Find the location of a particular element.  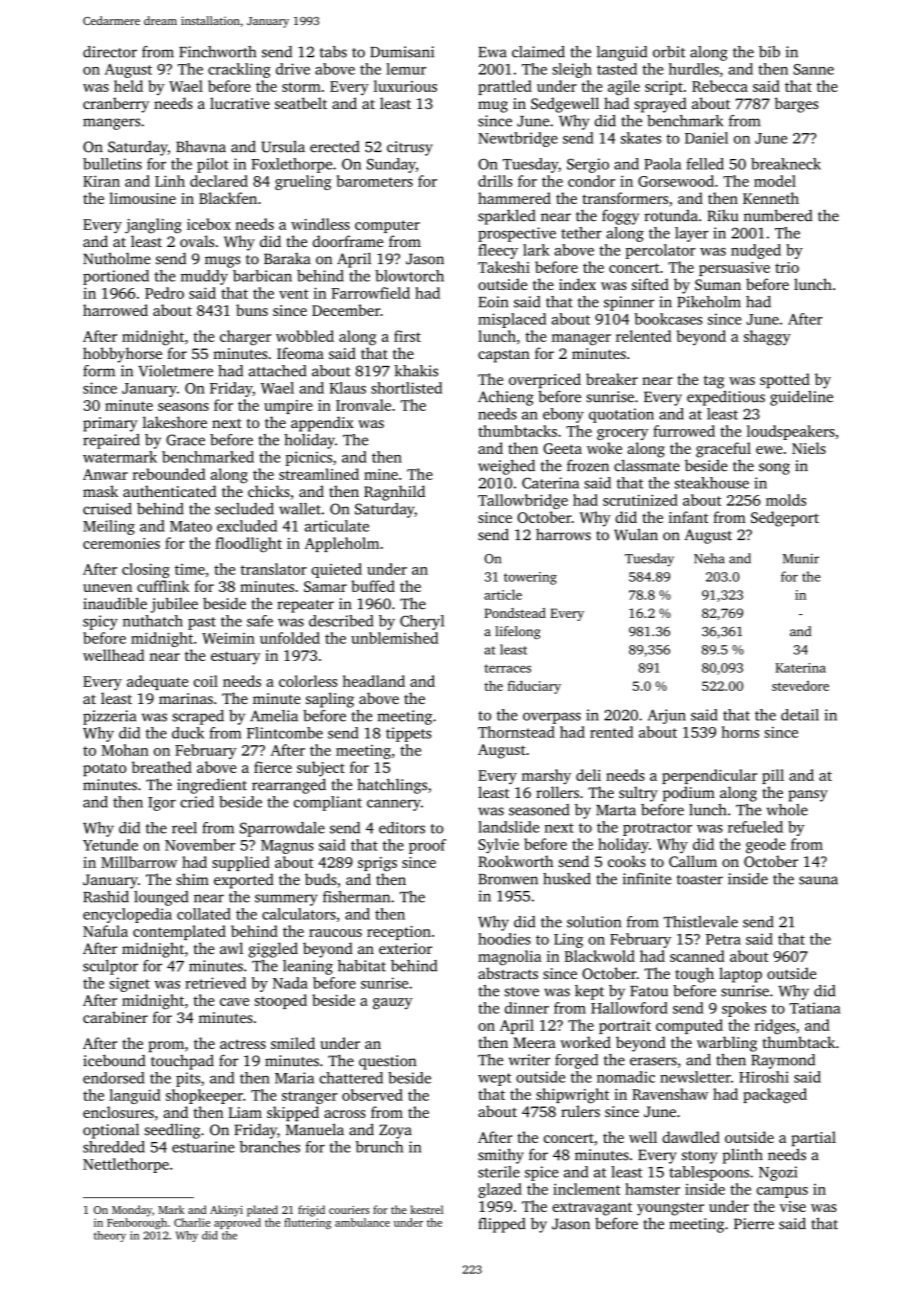

furrowed is located at coordinates (684, 431).
